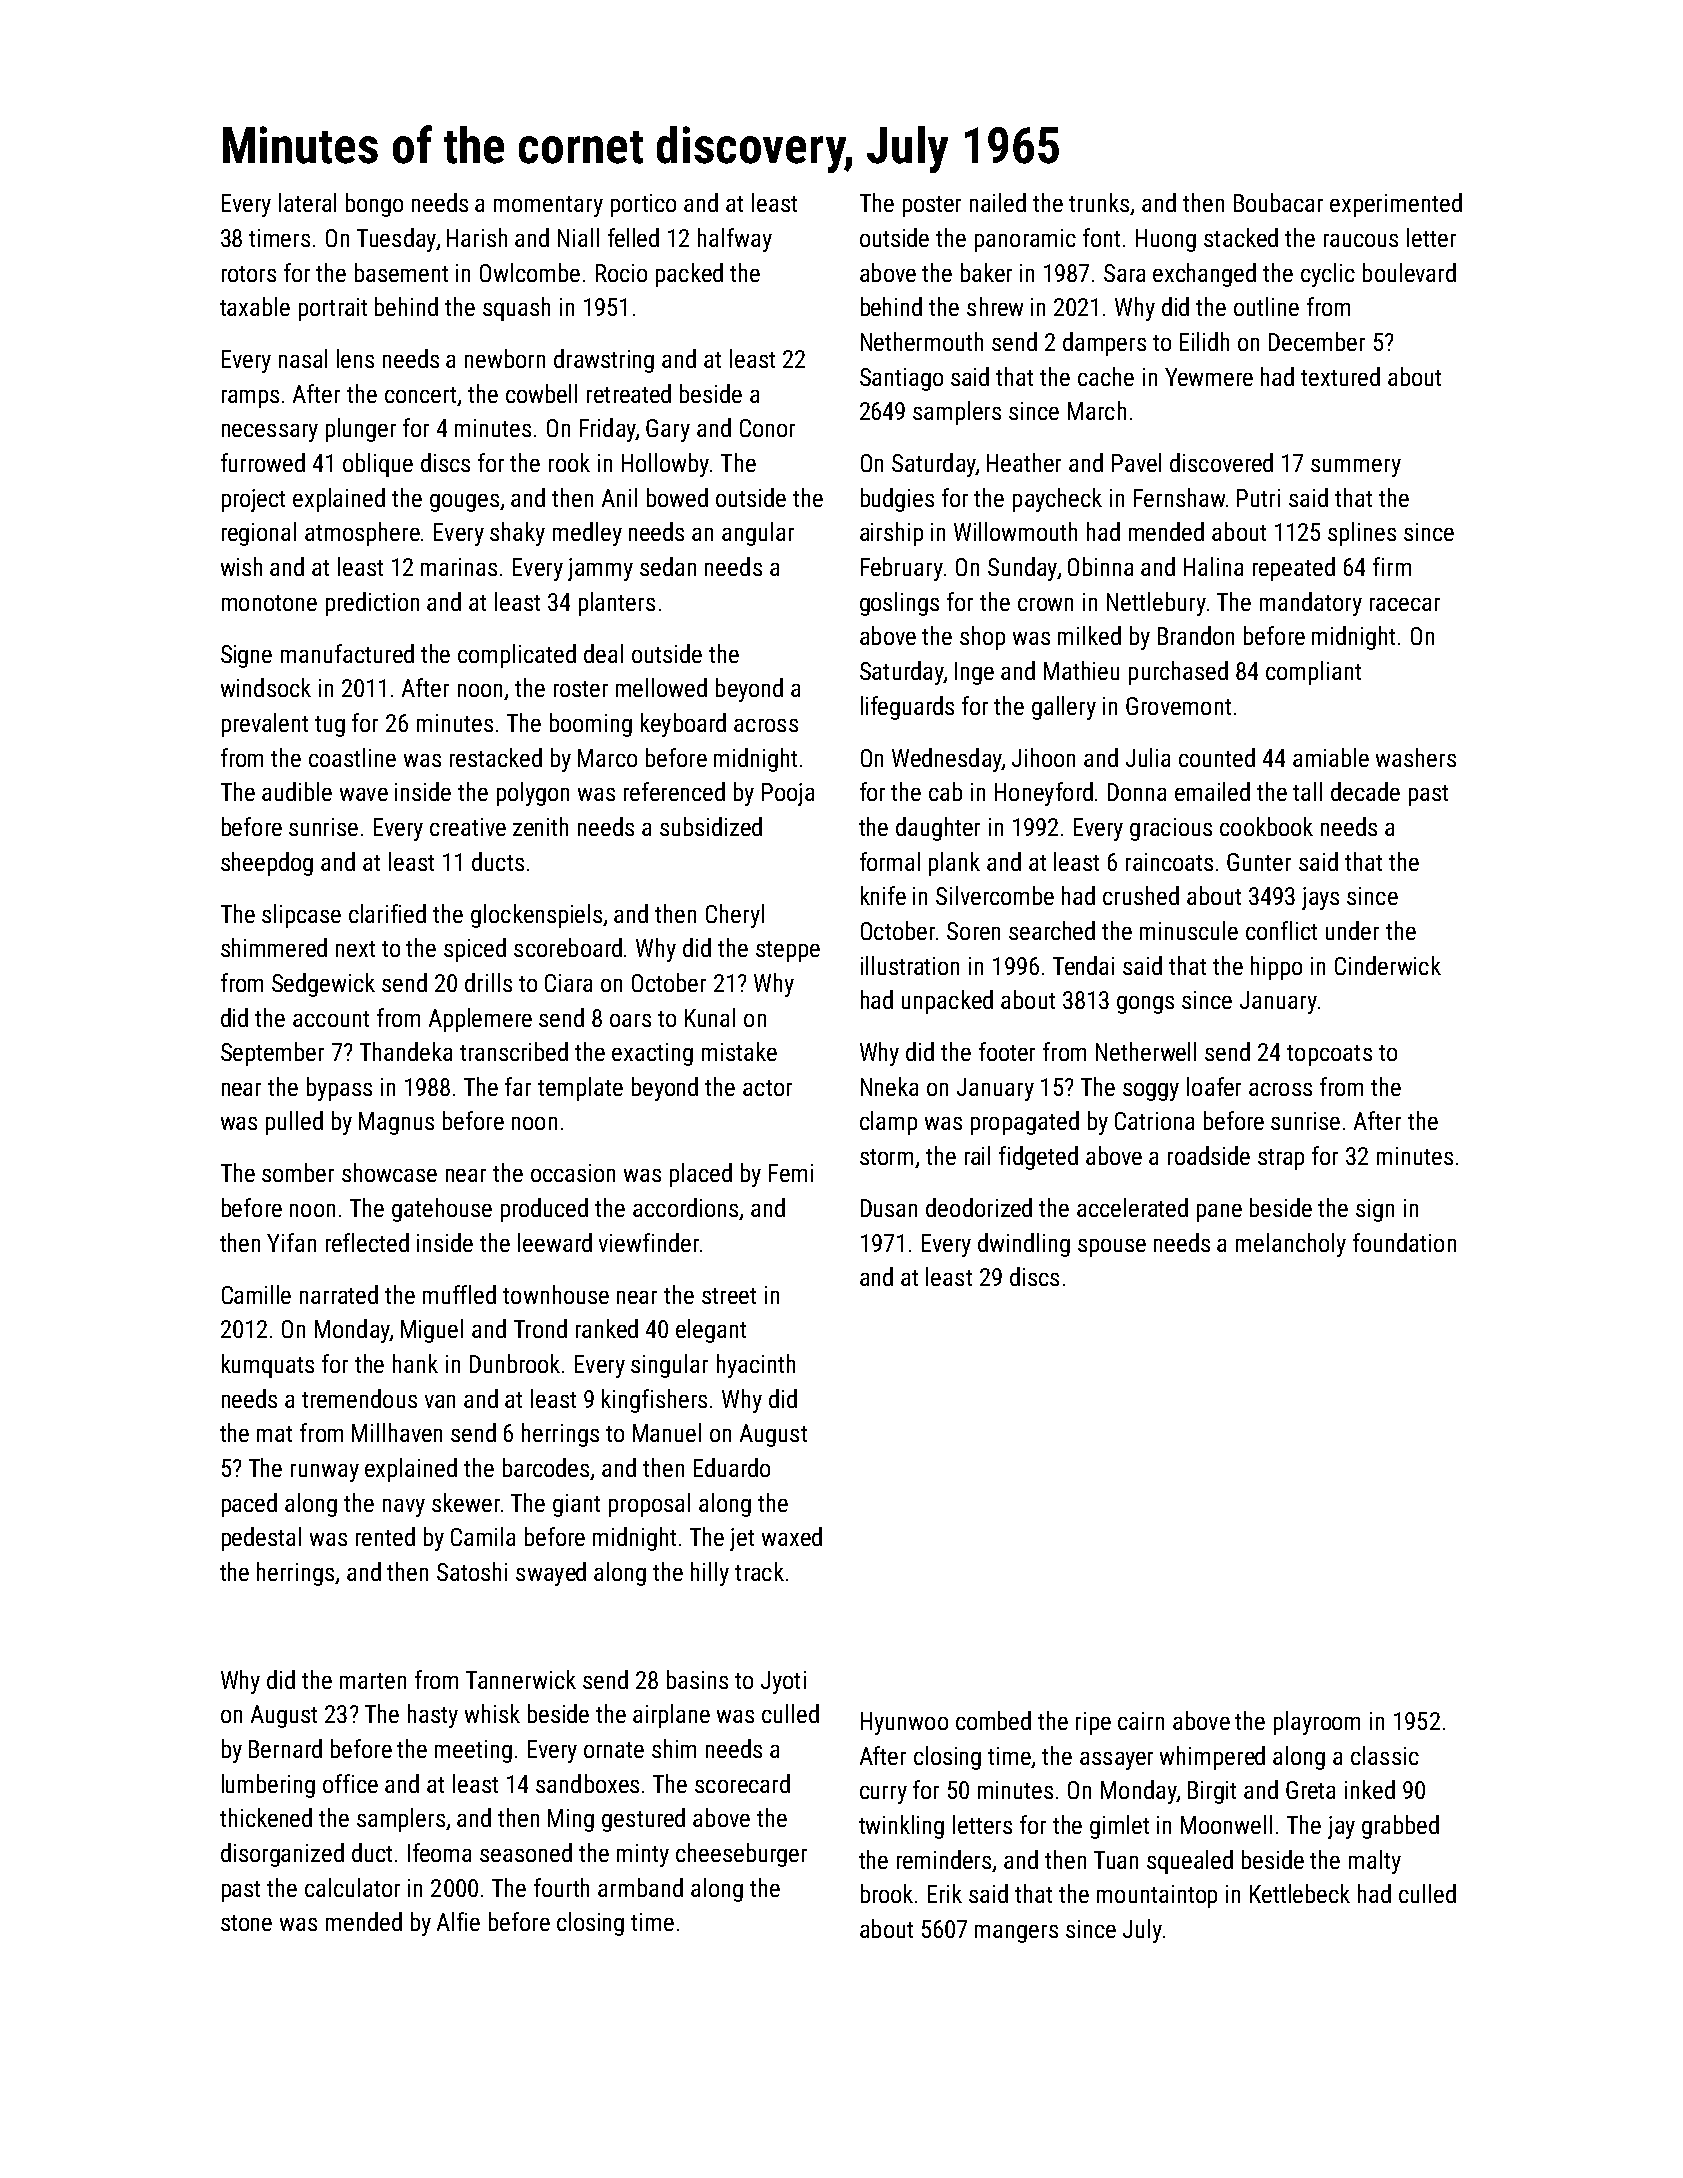 Image resolution: width=1683 pixels, height=2178 pixels. Describe the element at coordinates (385, 1536) in the screenshot. I see `rented` at that location.
